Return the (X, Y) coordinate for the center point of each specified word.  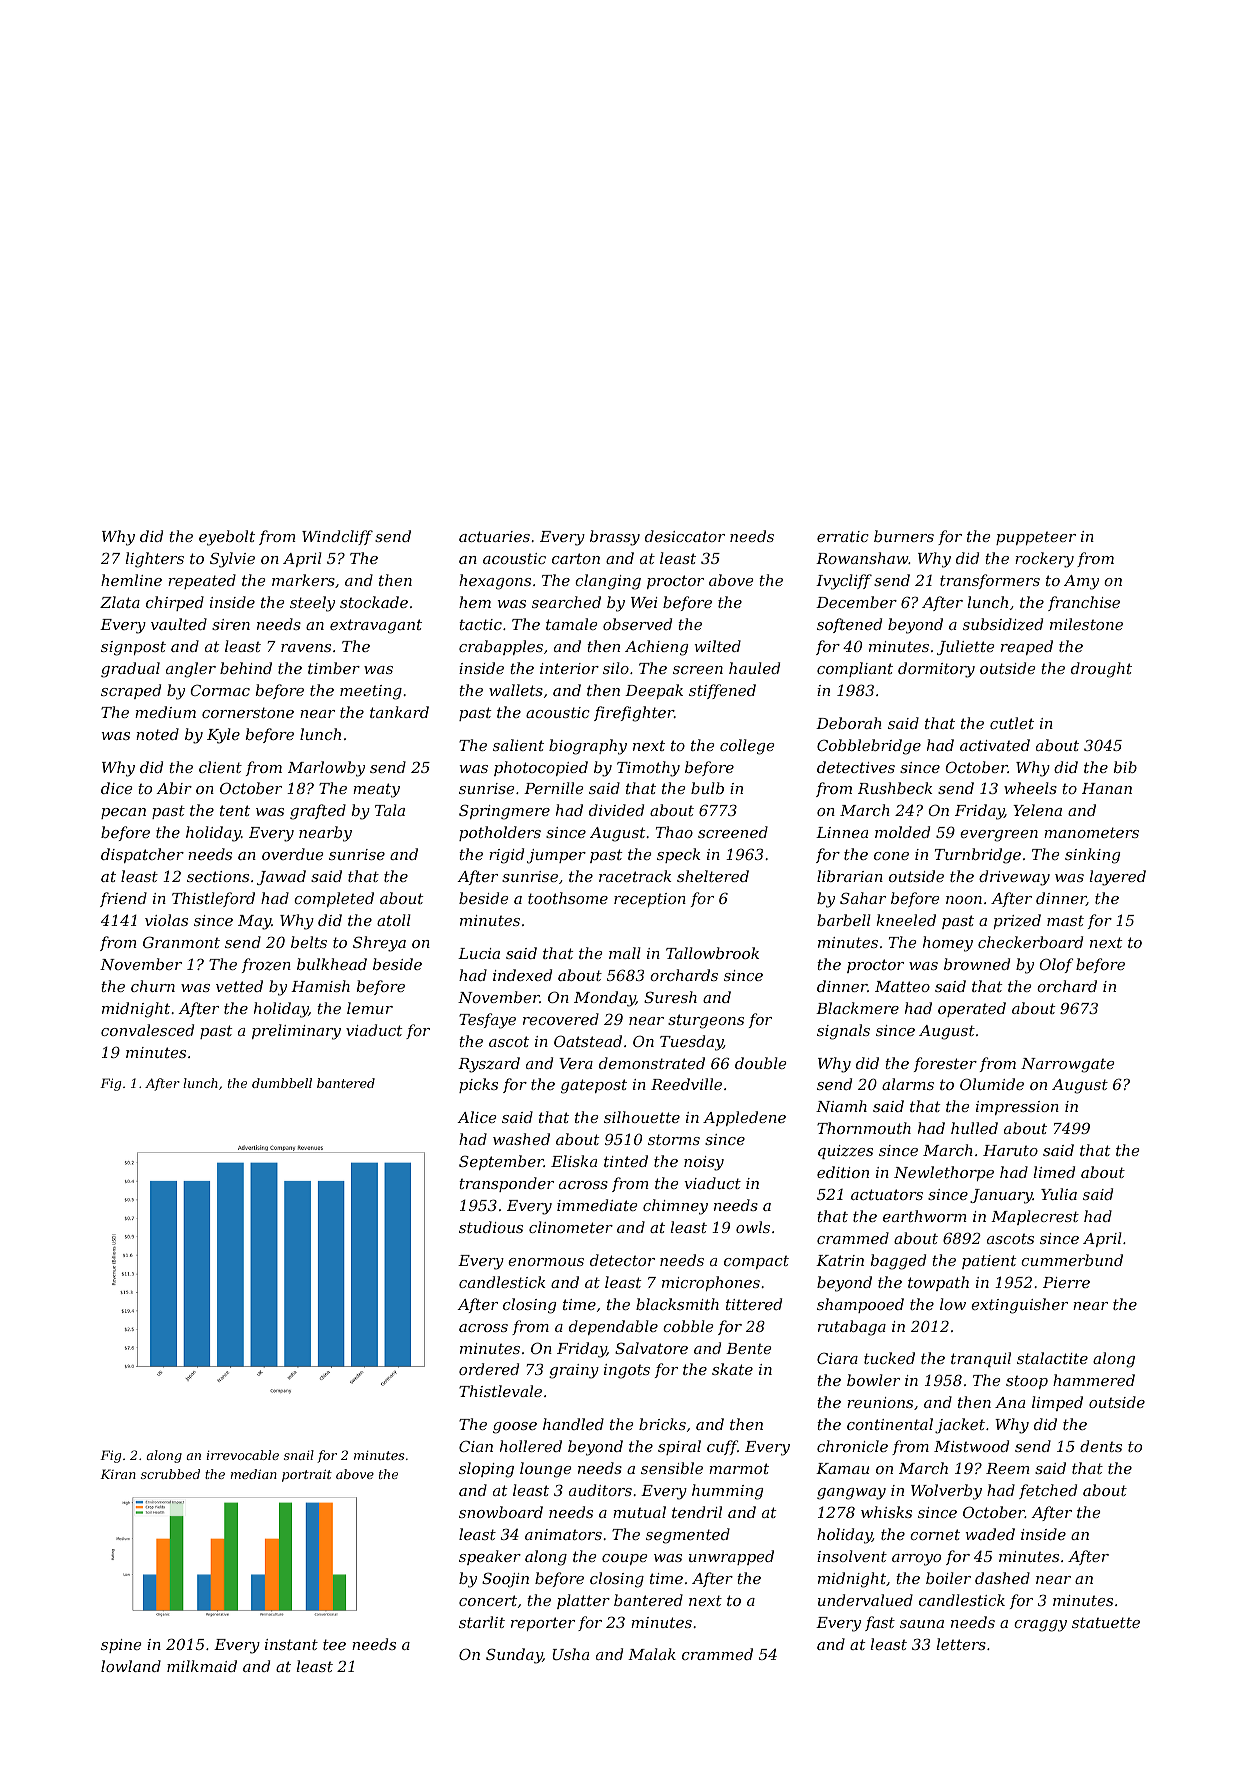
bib (1125, 767)
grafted (318, 812)
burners (904, 536)
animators (563, 1534)
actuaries (494, 536)
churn (153, 986)
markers (303, 580)
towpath (938, 1283)
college (747, 747)
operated (972, 1009)
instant (291, 1644)
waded (990, 1534)
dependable (613, 1327)
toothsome (568, 898)
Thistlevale (500, 1391)
